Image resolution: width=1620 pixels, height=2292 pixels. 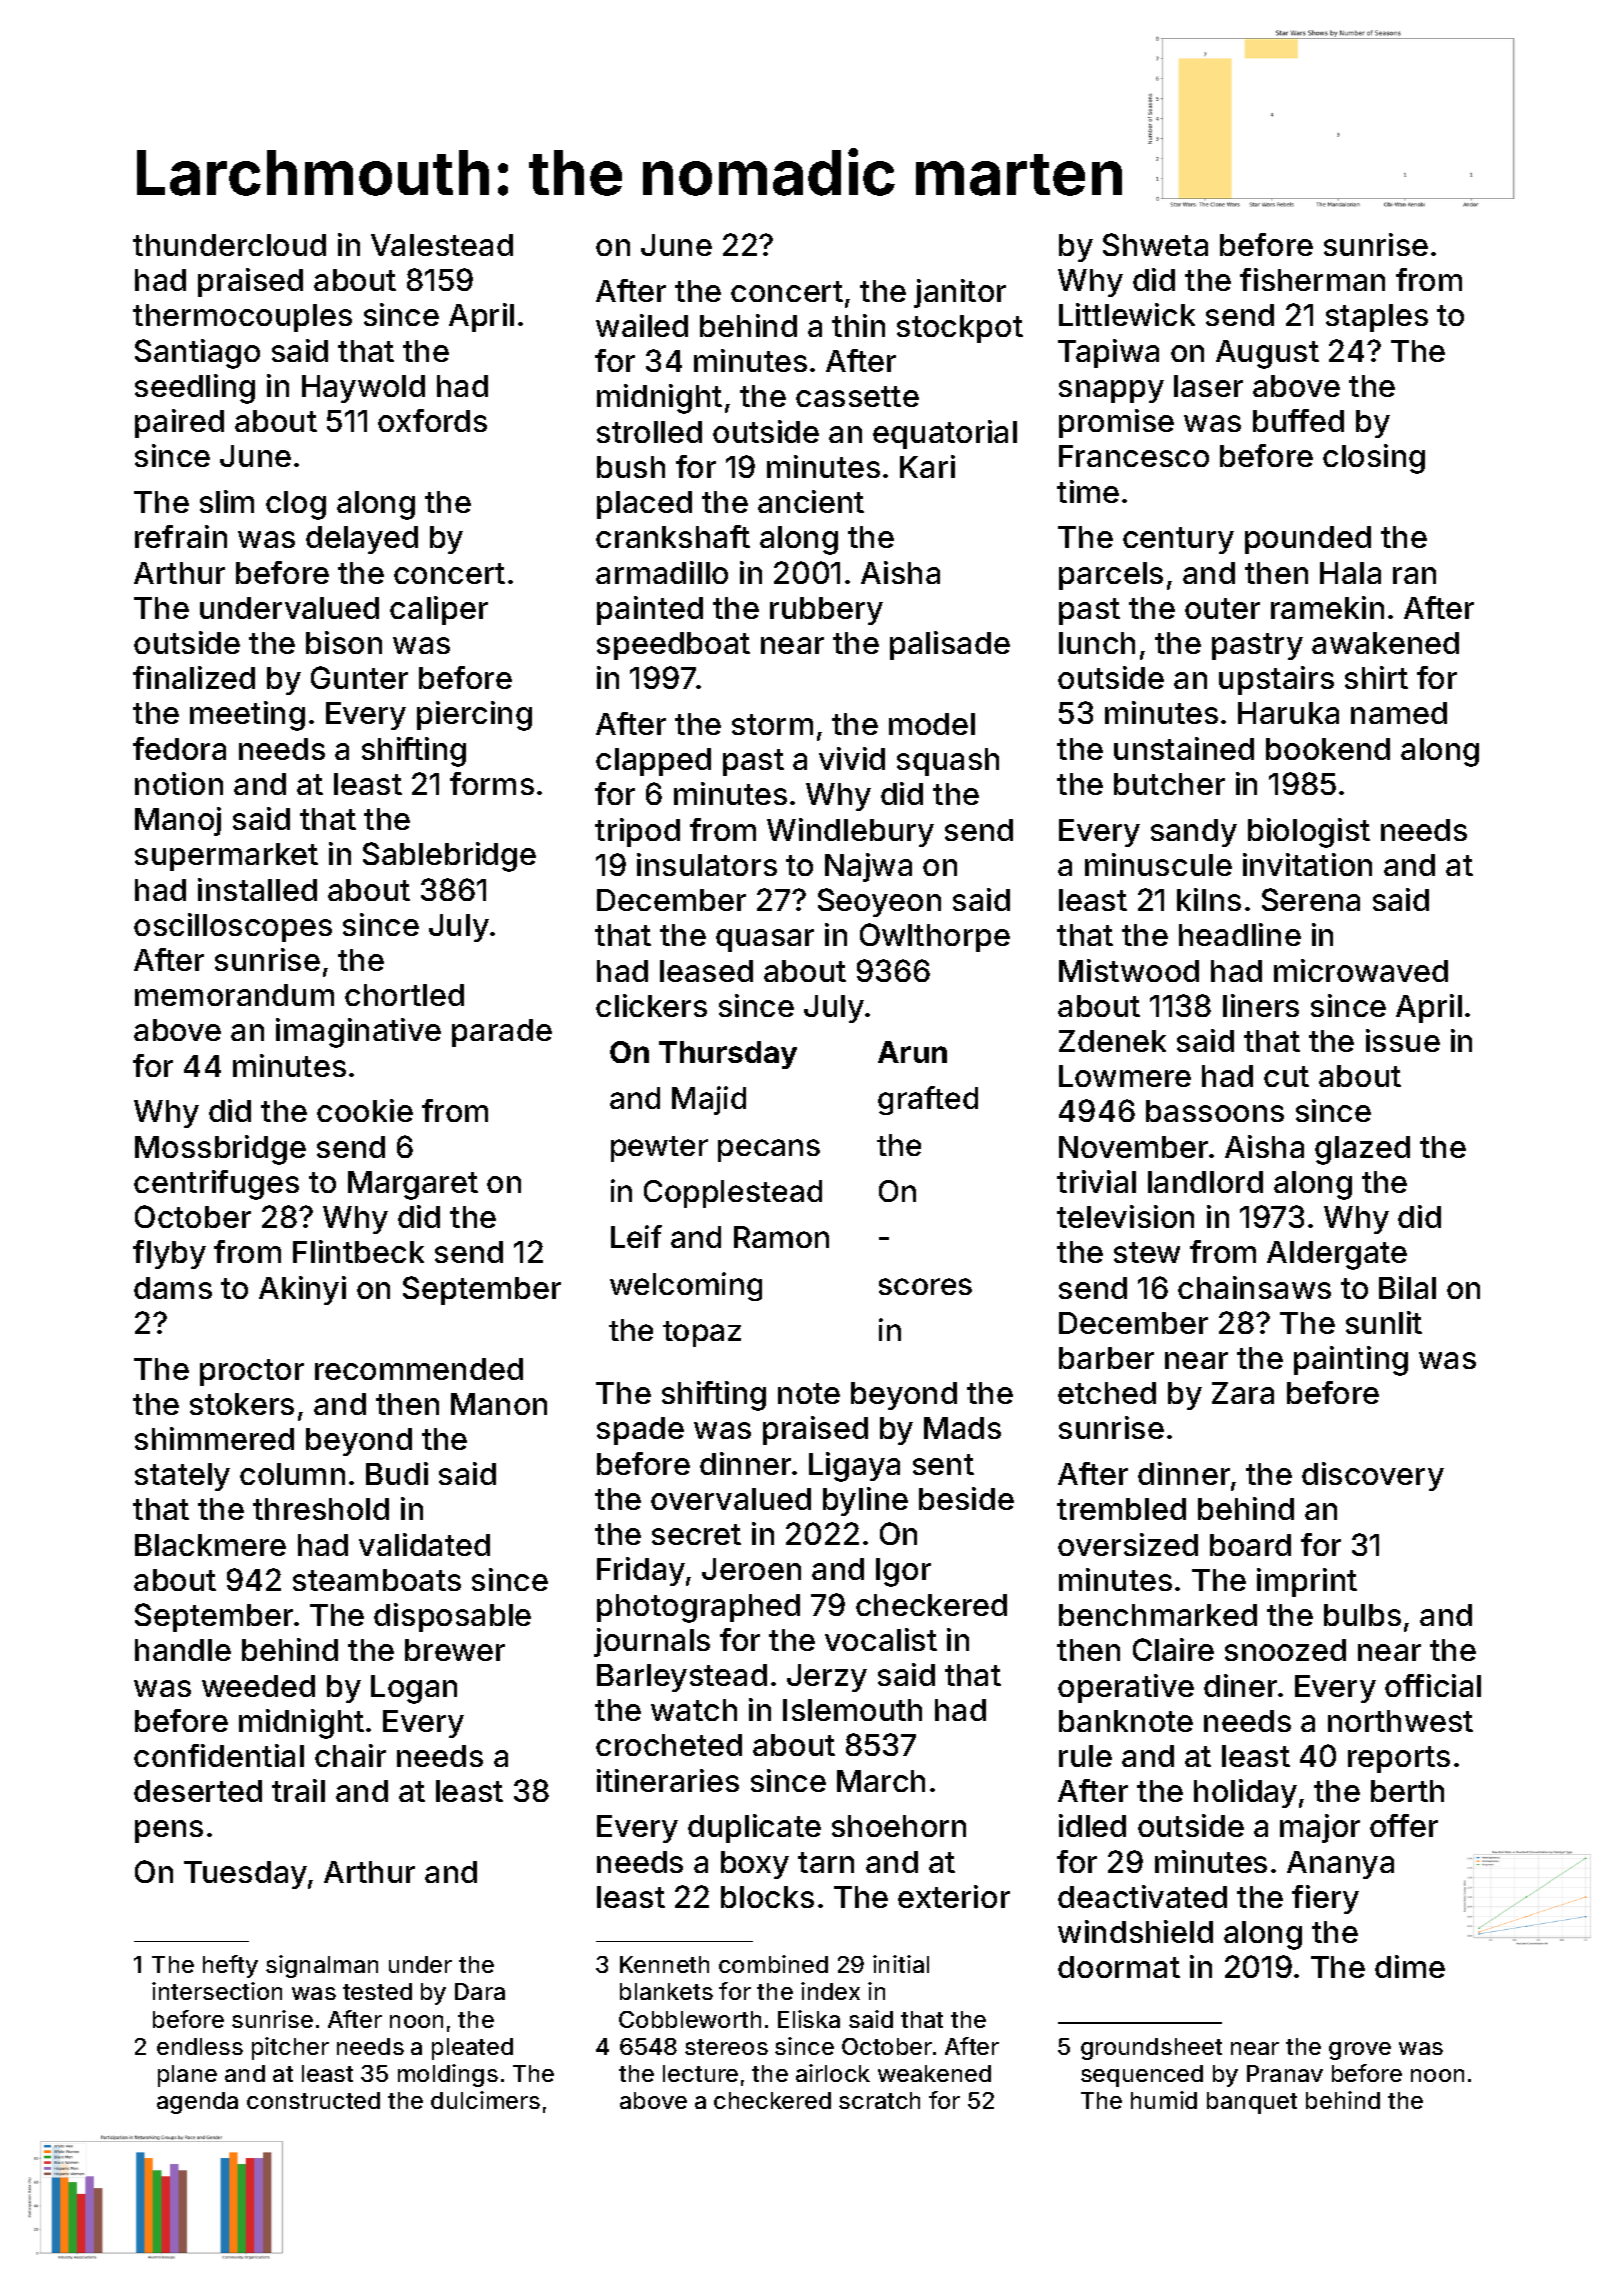 I want to click on watch, so click(x=694, y=1710).
